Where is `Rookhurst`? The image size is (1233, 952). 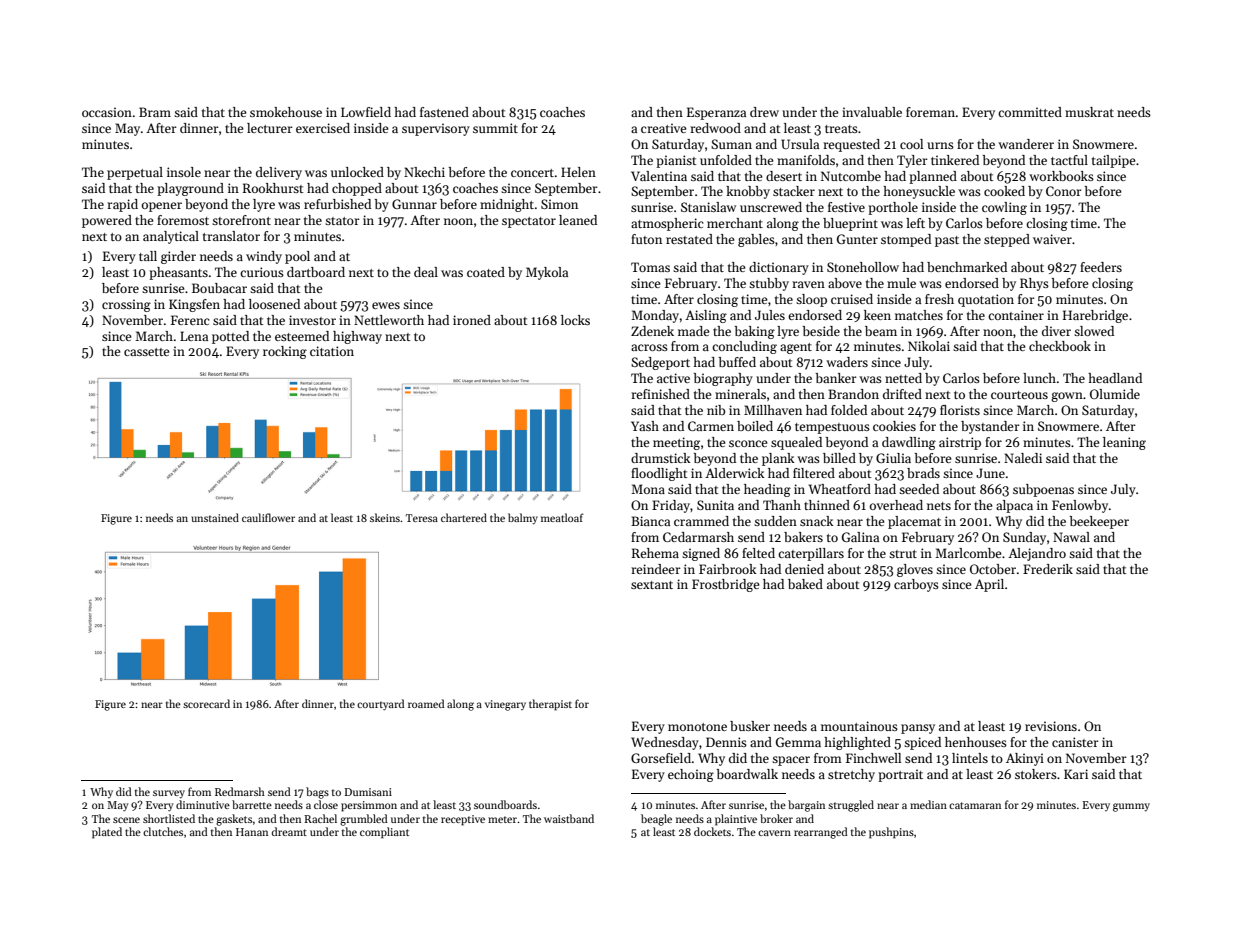
Rookhurst is located at coordinates (273, 188).
